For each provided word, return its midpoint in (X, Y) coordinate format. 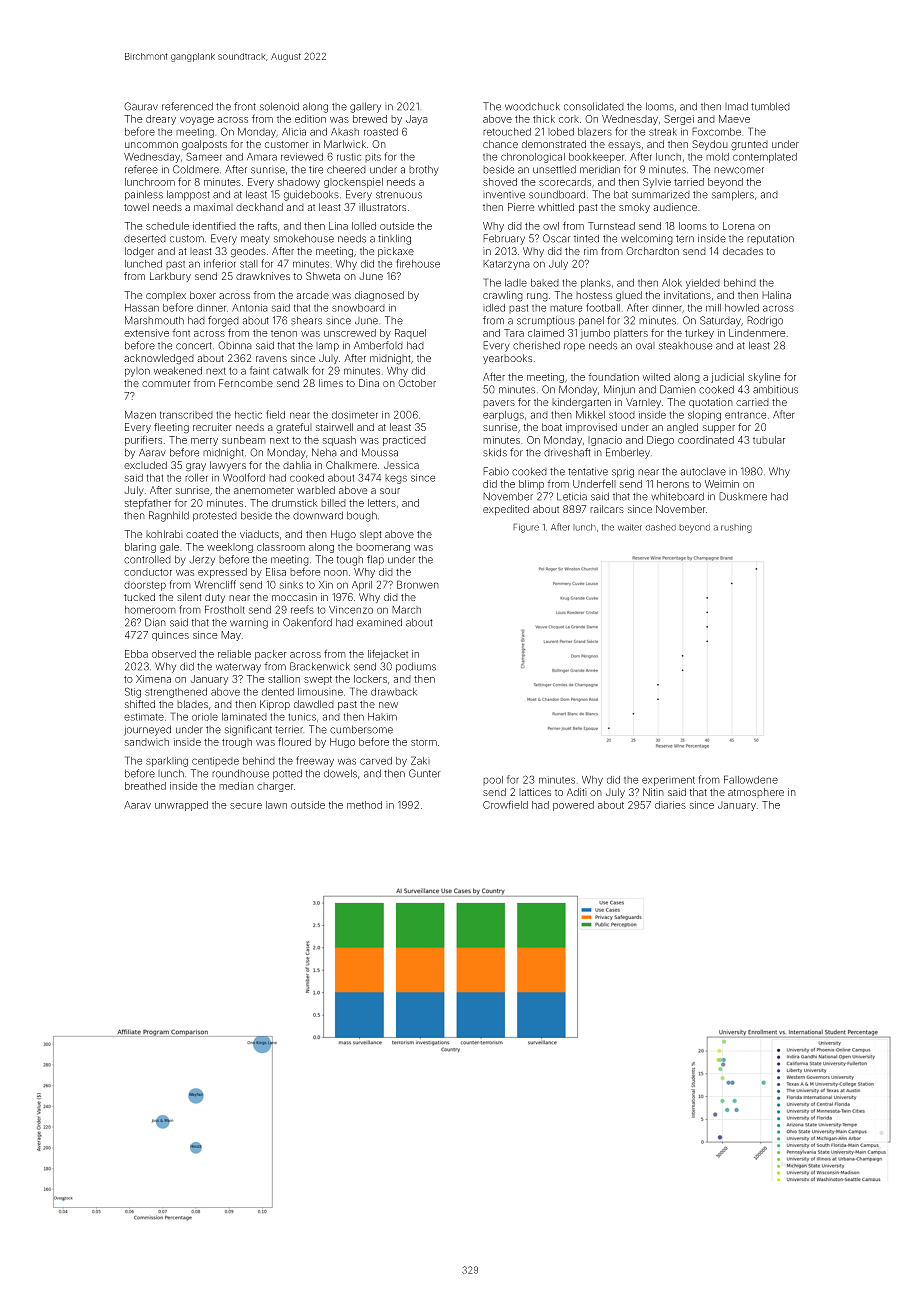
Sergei (679, 120)
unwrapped (181, 806)
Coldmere (196, 169)
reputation (770, 240)
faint (259, 370)
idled (494, 308)
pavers (499, 404)
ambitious (775, 389)
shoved (500, 182)
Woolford (244, 477)
